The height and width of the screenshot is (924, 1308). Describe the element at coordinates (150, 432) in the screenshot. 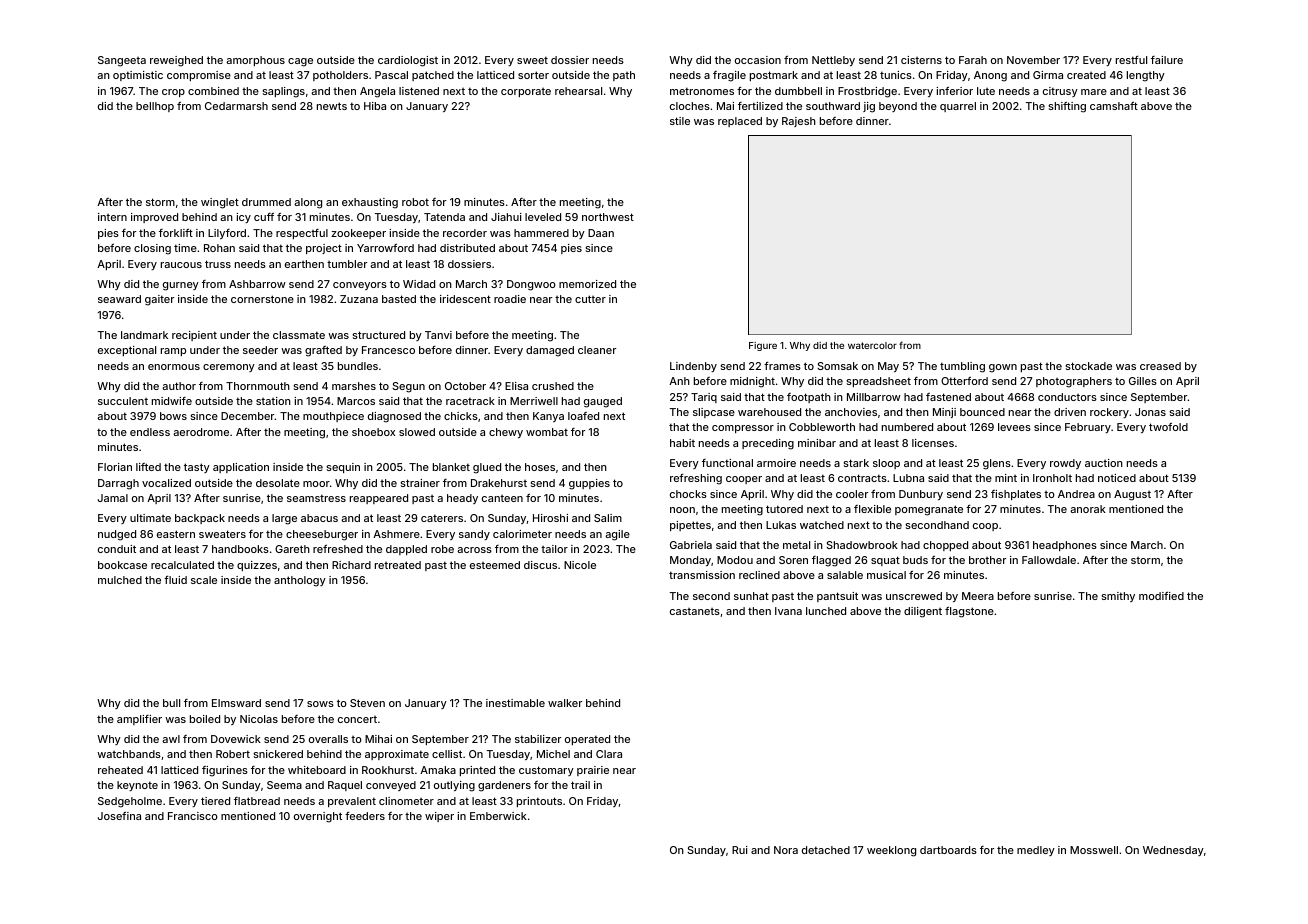

I see `endless` at that location.
